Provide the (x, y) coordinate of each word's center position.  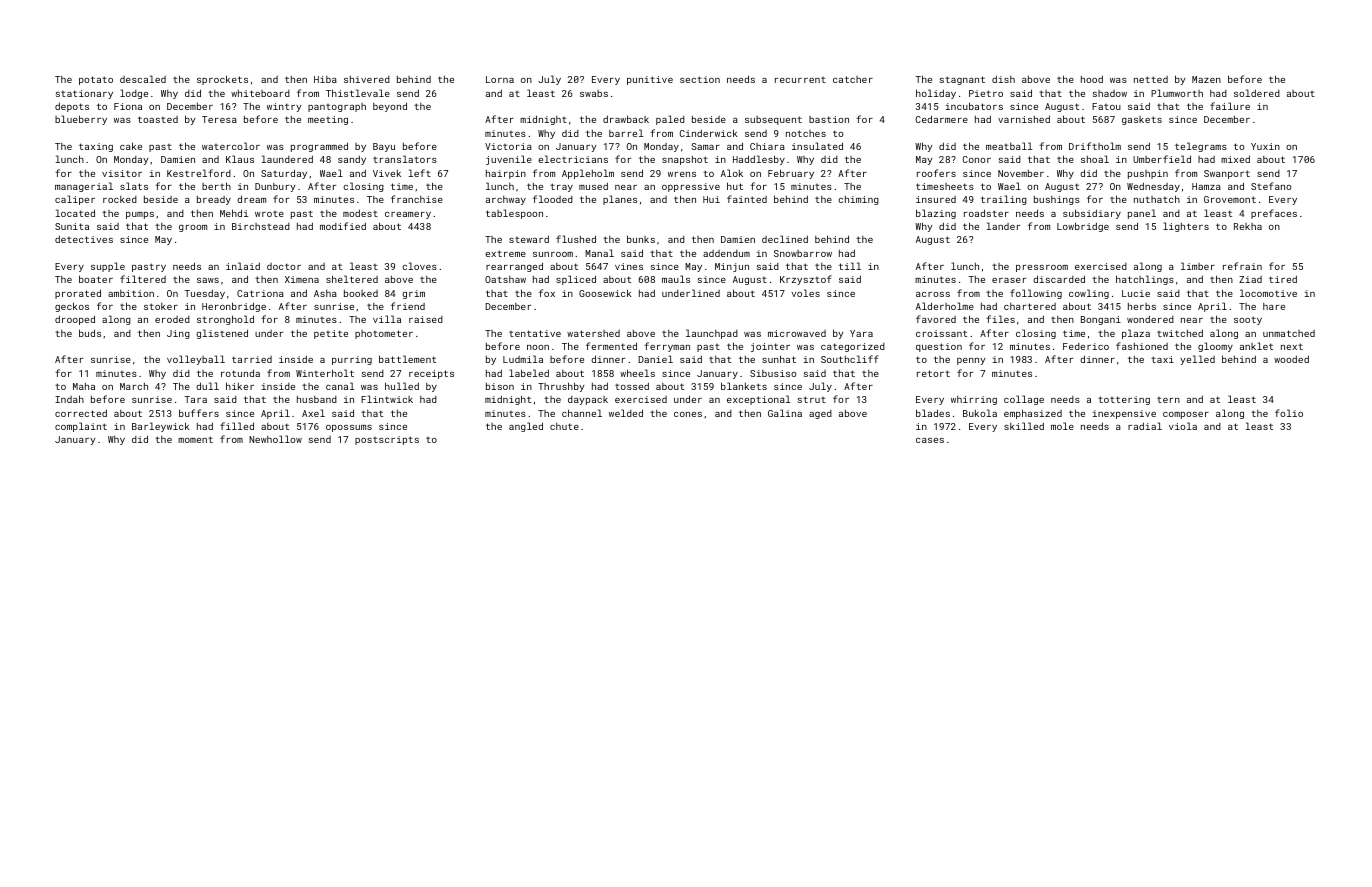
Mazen (1206, 79)
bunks (641, 239)
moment (195, 439)
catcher (853, 79)
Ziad (1250, 279)
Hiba (325, 79)
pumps (140, 215)
